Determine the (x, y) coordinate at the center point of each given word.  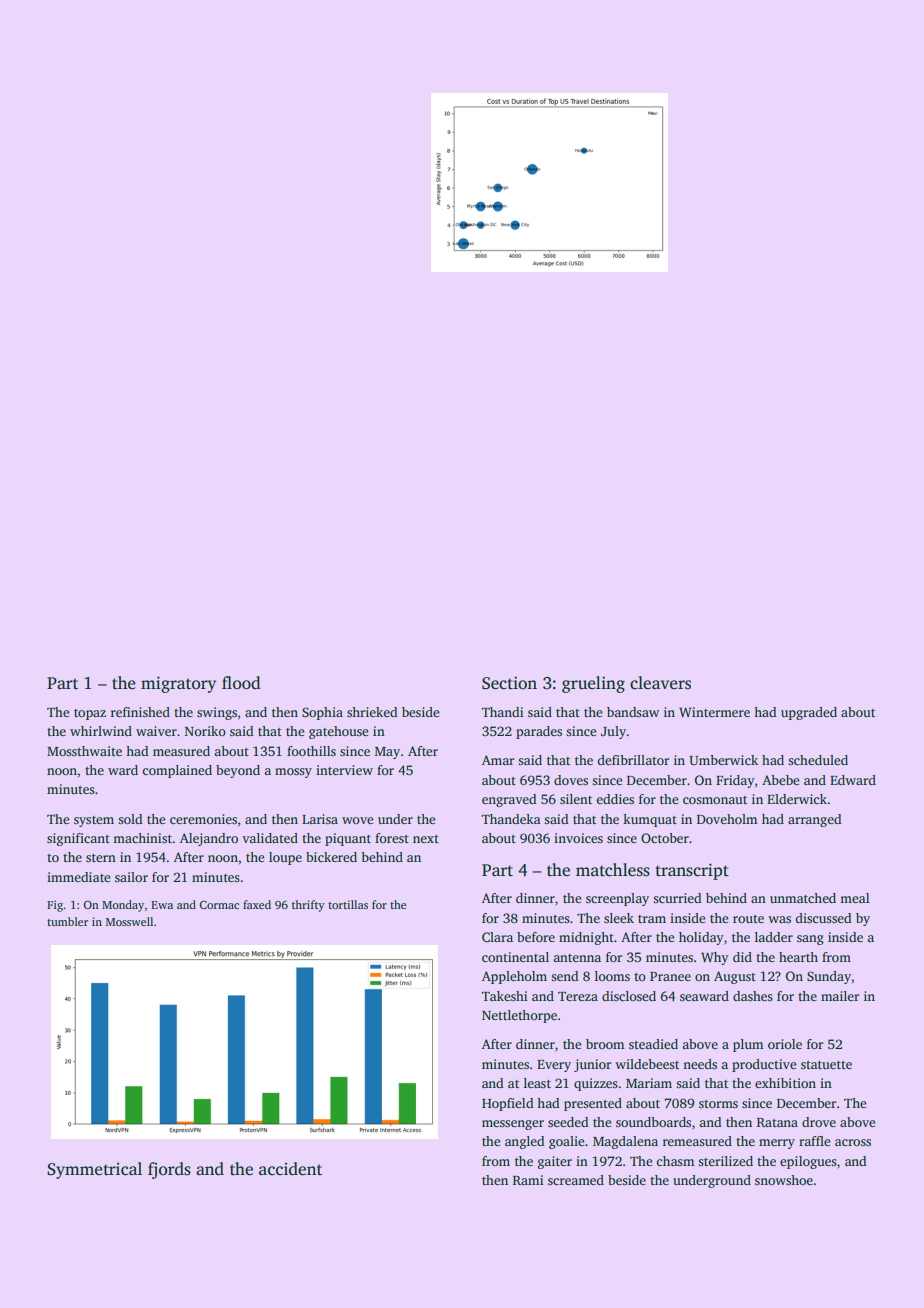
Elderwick (797, 799)
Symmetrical (94, 1170)
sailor (131, 877)
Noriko (205, 731)
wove (358, 820)
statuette (826, 1065)
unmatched (803, 898)
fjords (169, 1170)
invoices (578, 838)
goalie (567, 1142)
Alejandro (209, 839)
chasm (675, 1161)
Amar (498, 760)
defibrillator (633, 760)
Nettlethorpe (519, 1016)
